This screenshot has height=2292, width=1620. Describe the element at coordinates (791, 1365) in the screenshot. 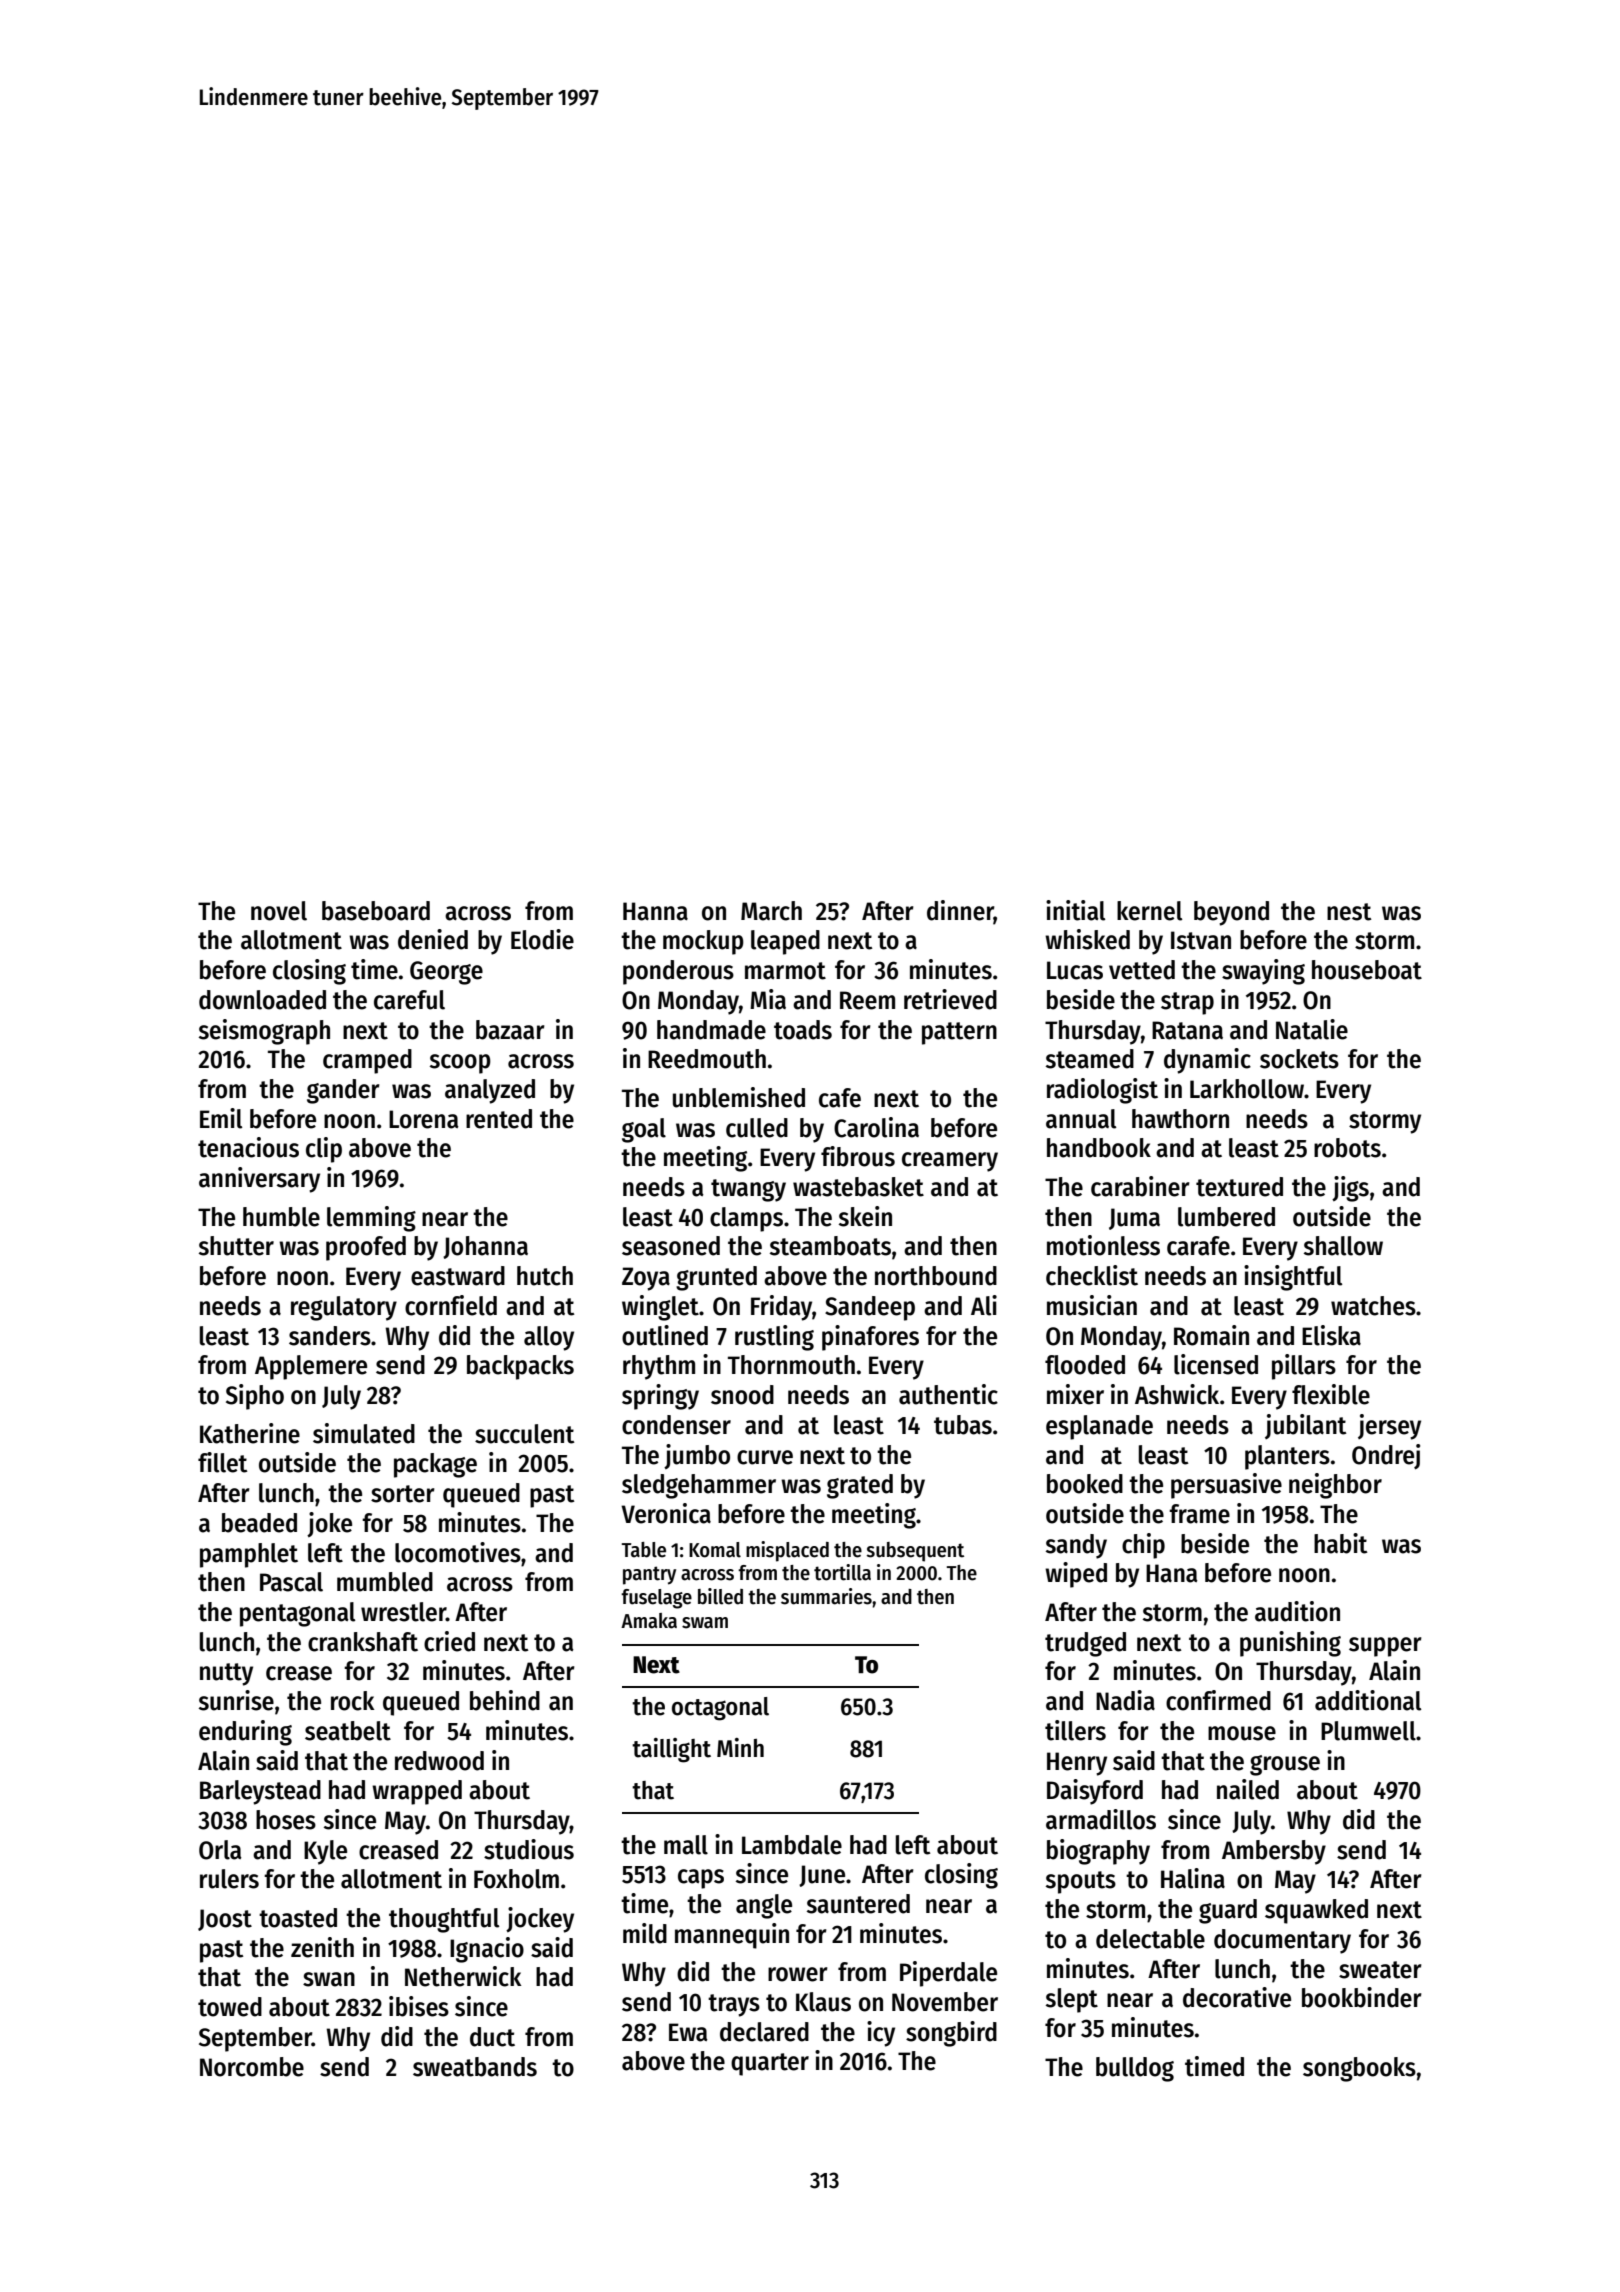

I see `Thornmouth` at that location.
